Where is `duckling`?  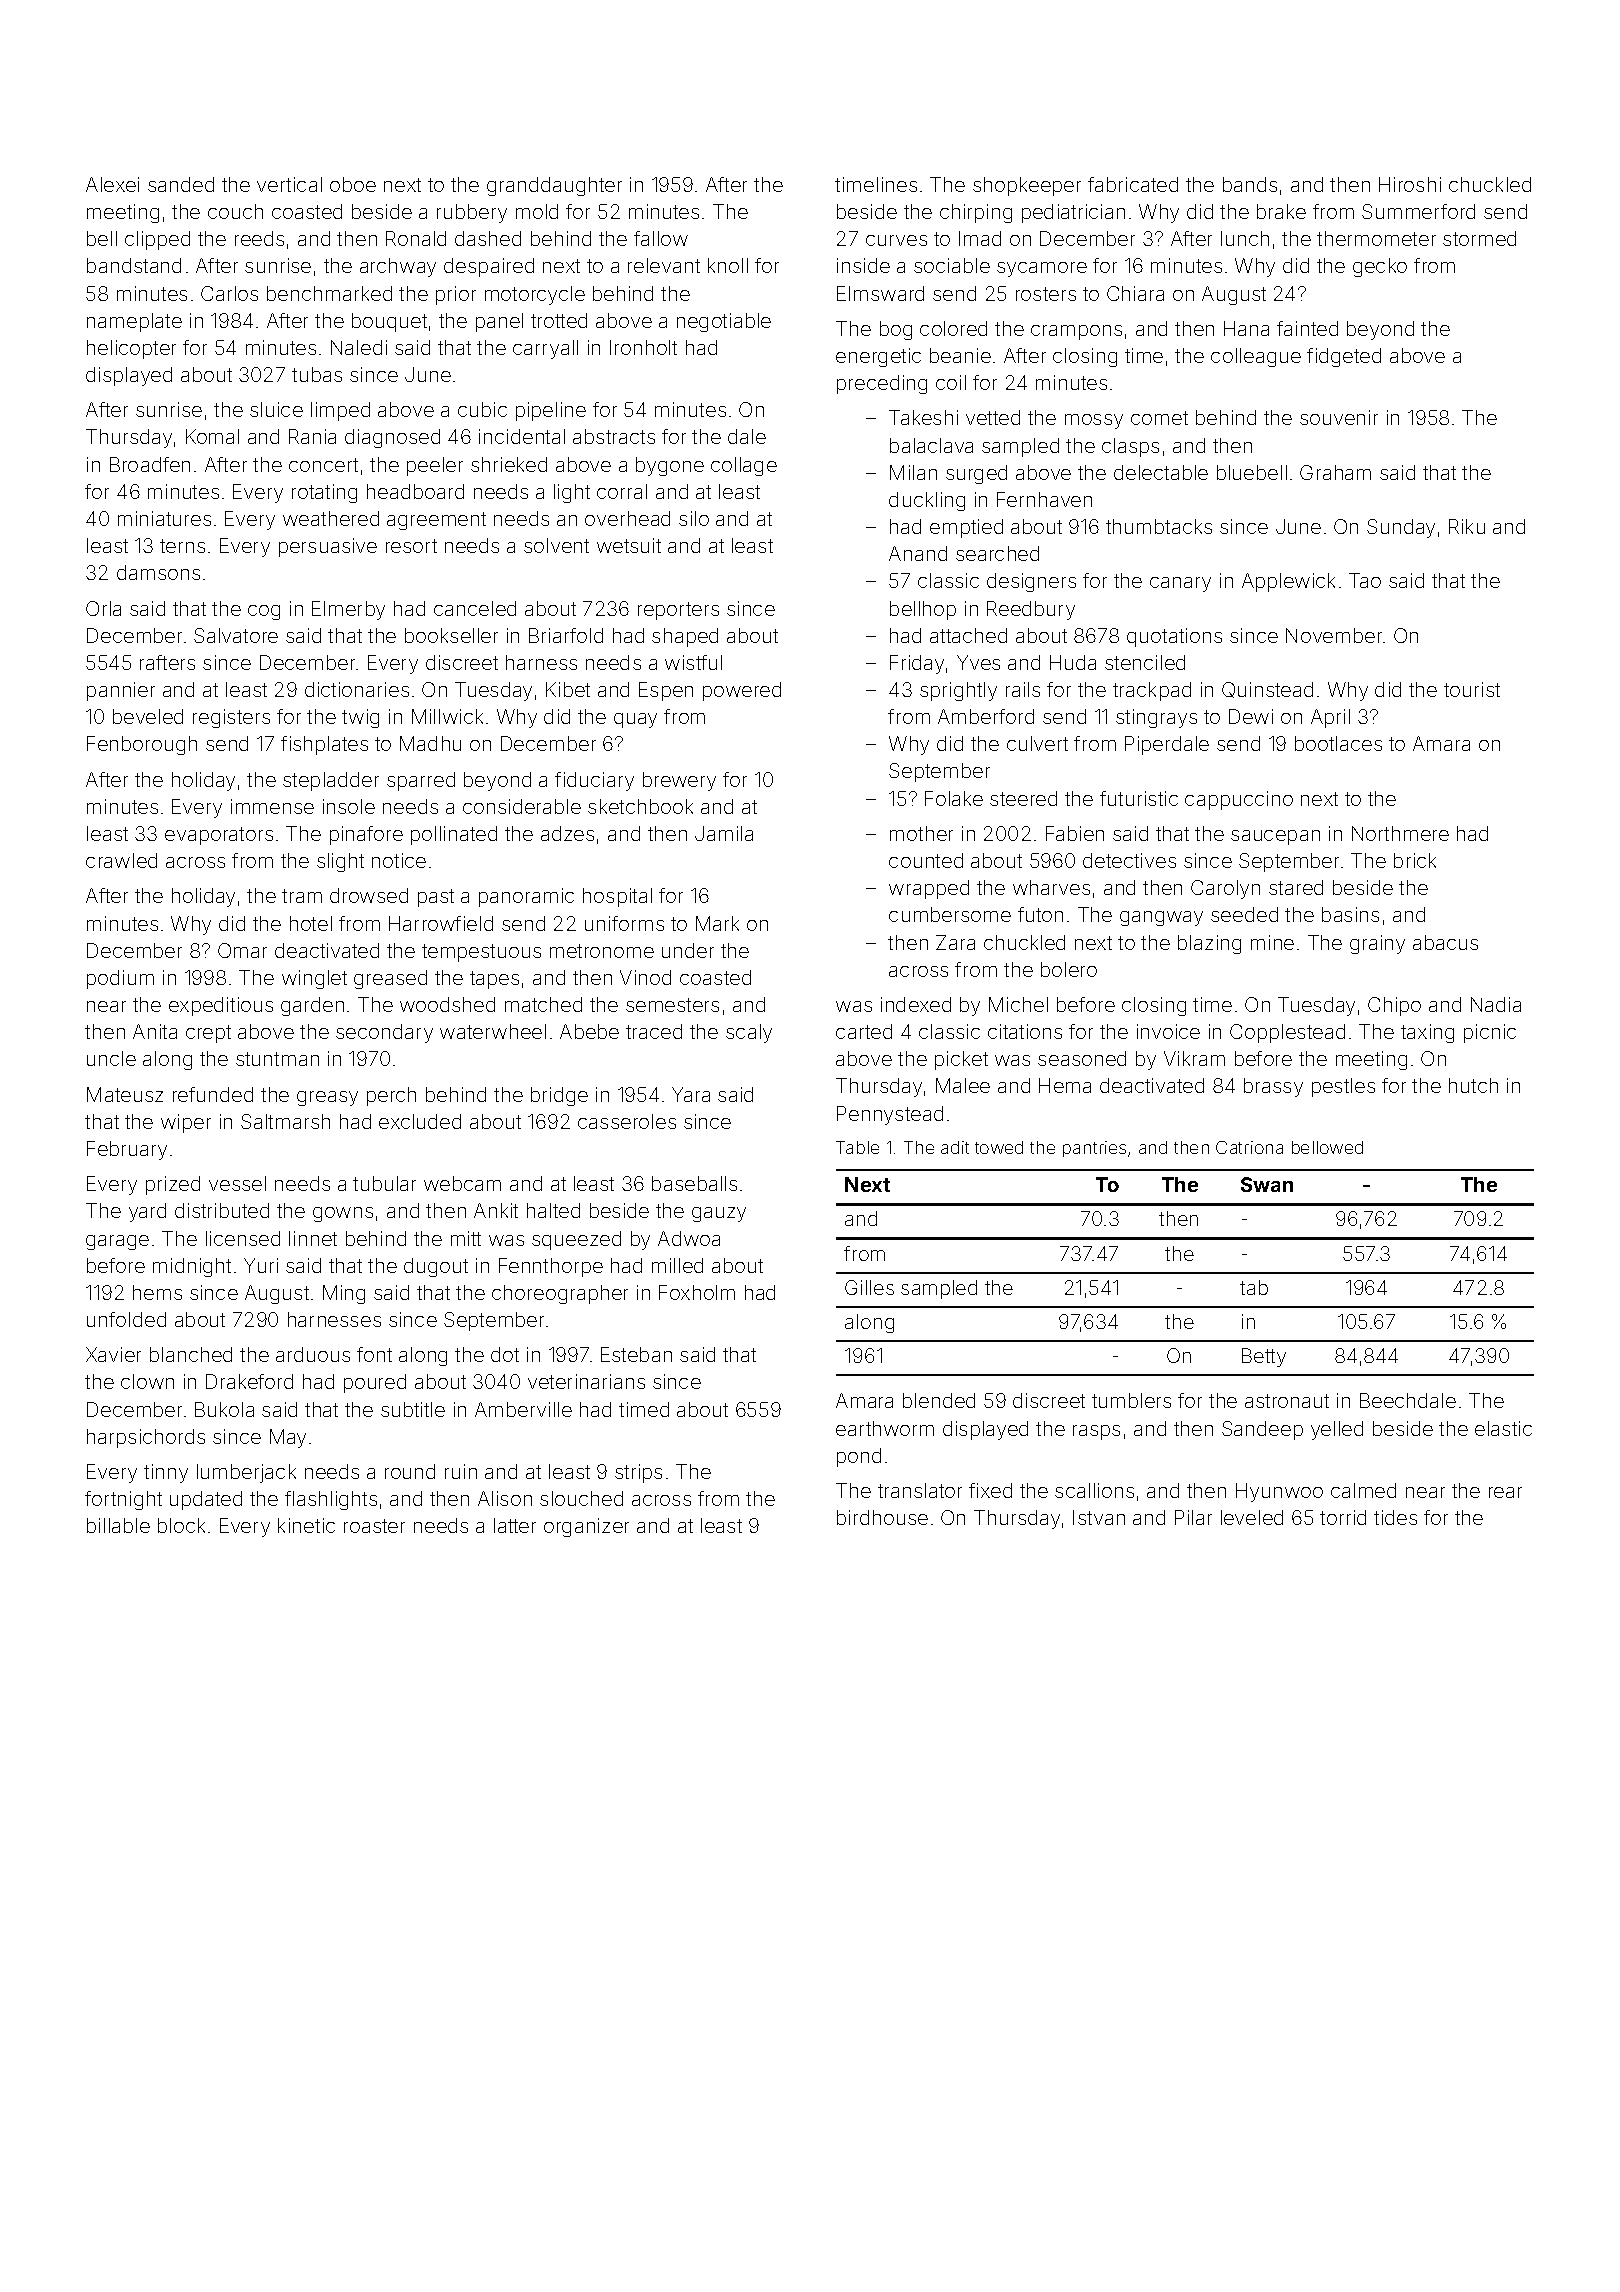
duckling is located at coordinates (927, 501).
